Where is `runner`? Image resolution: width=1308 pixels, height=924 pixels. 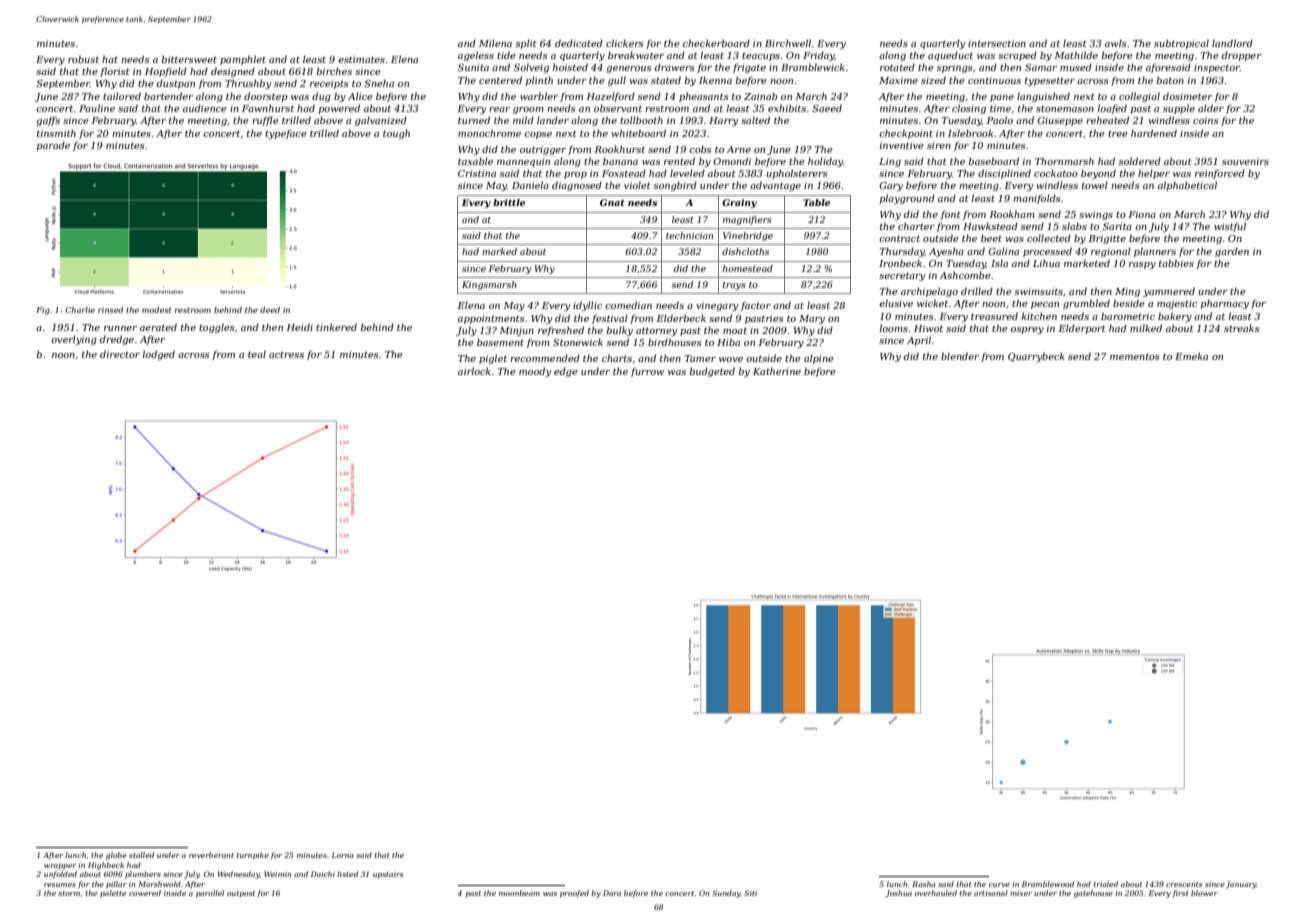
runner is located at coordinates (120, 328).
